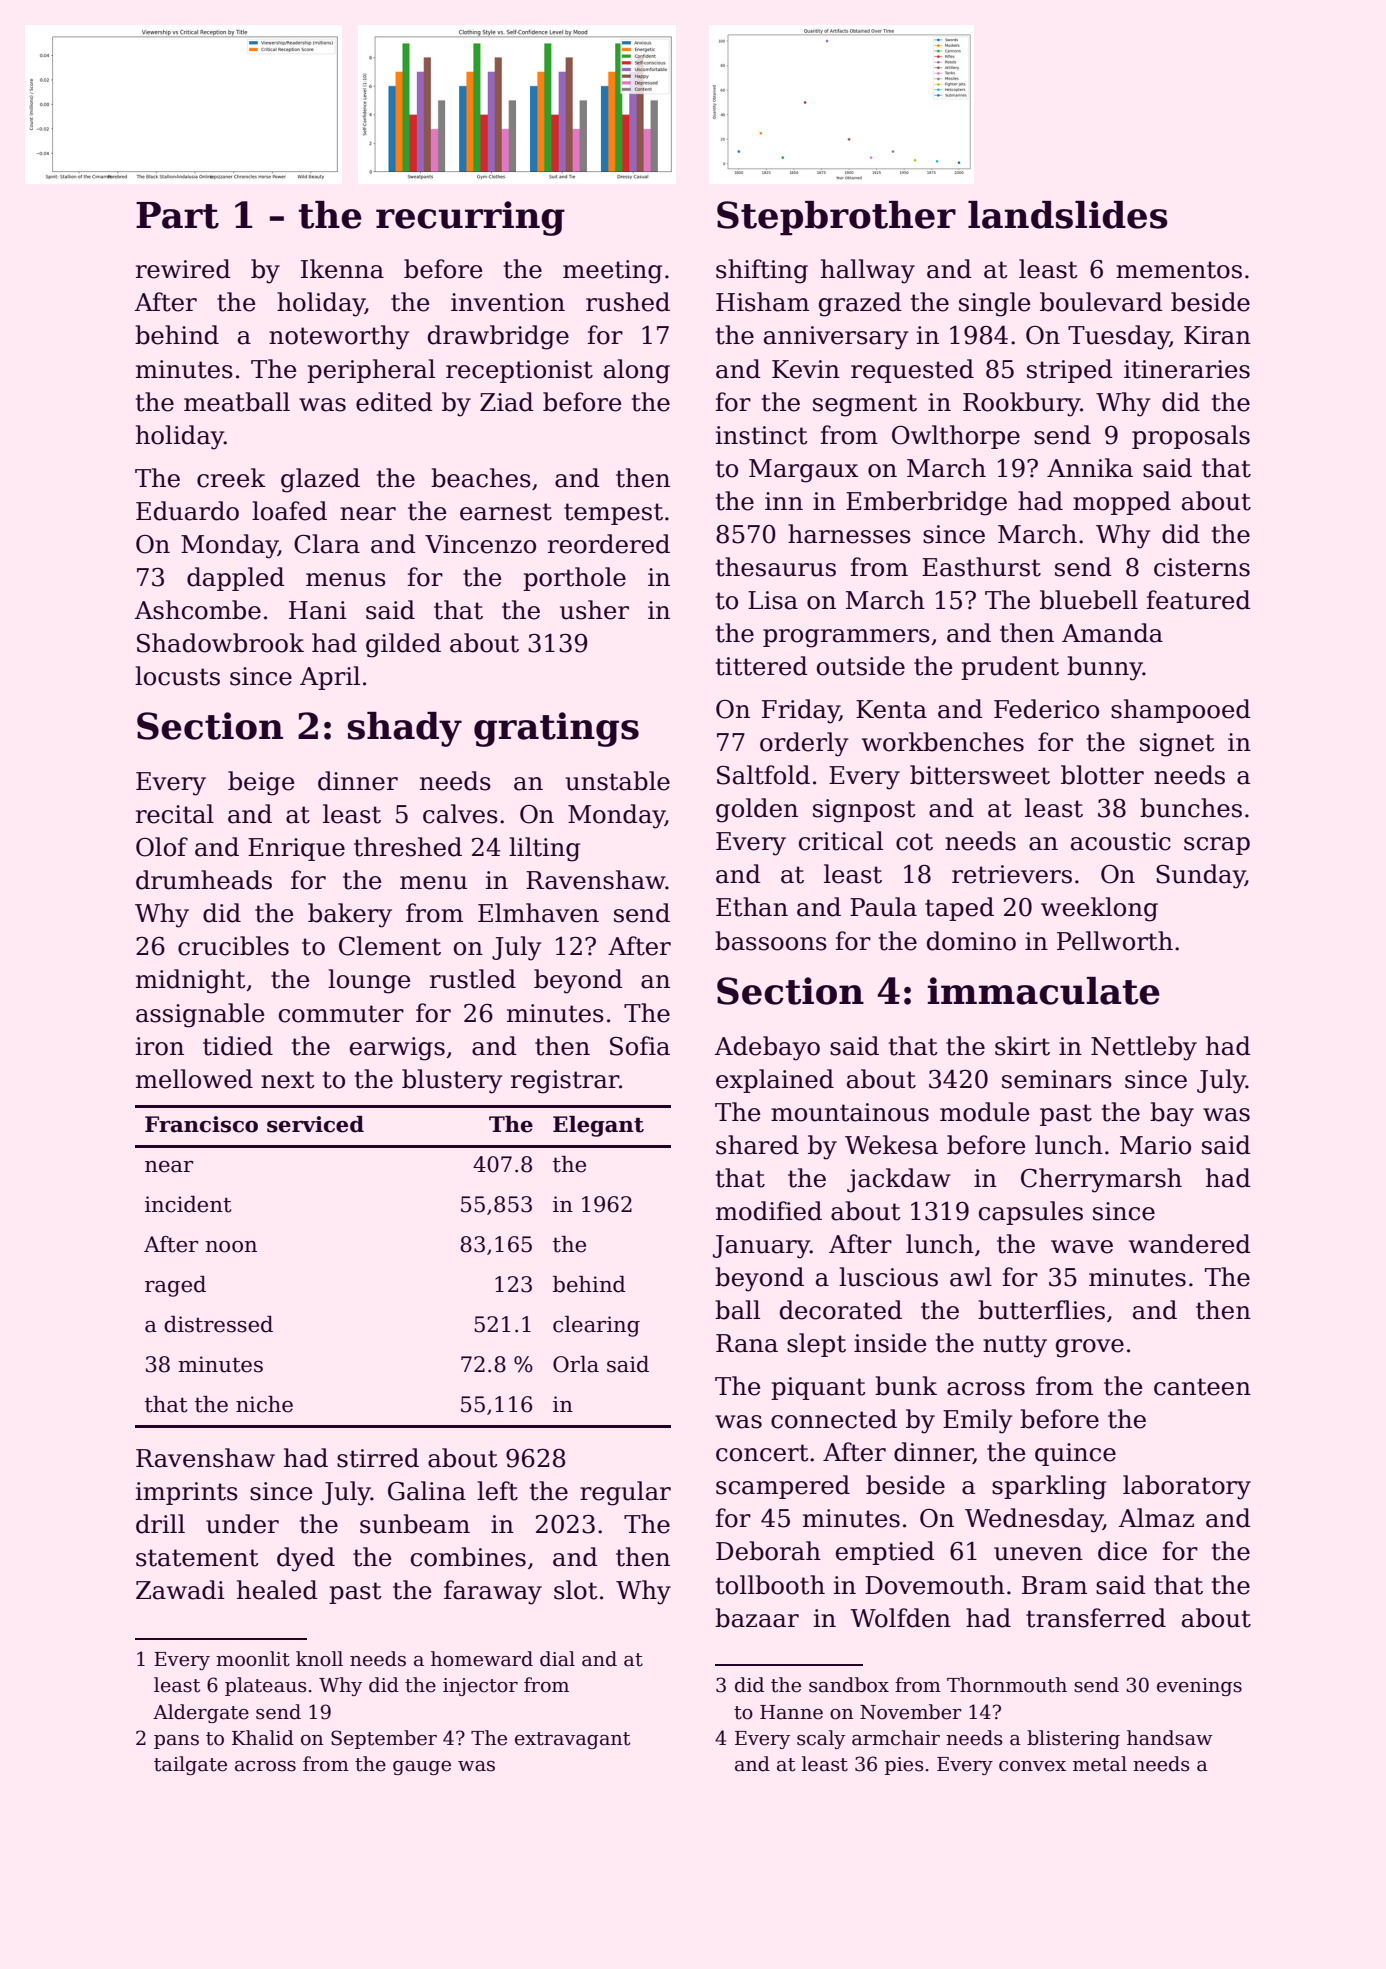 The height and width of the screenshot is (1969, 1386). Describe the element at coordinates (183, 269) in the screenshot. I see `rewired` at that location.
